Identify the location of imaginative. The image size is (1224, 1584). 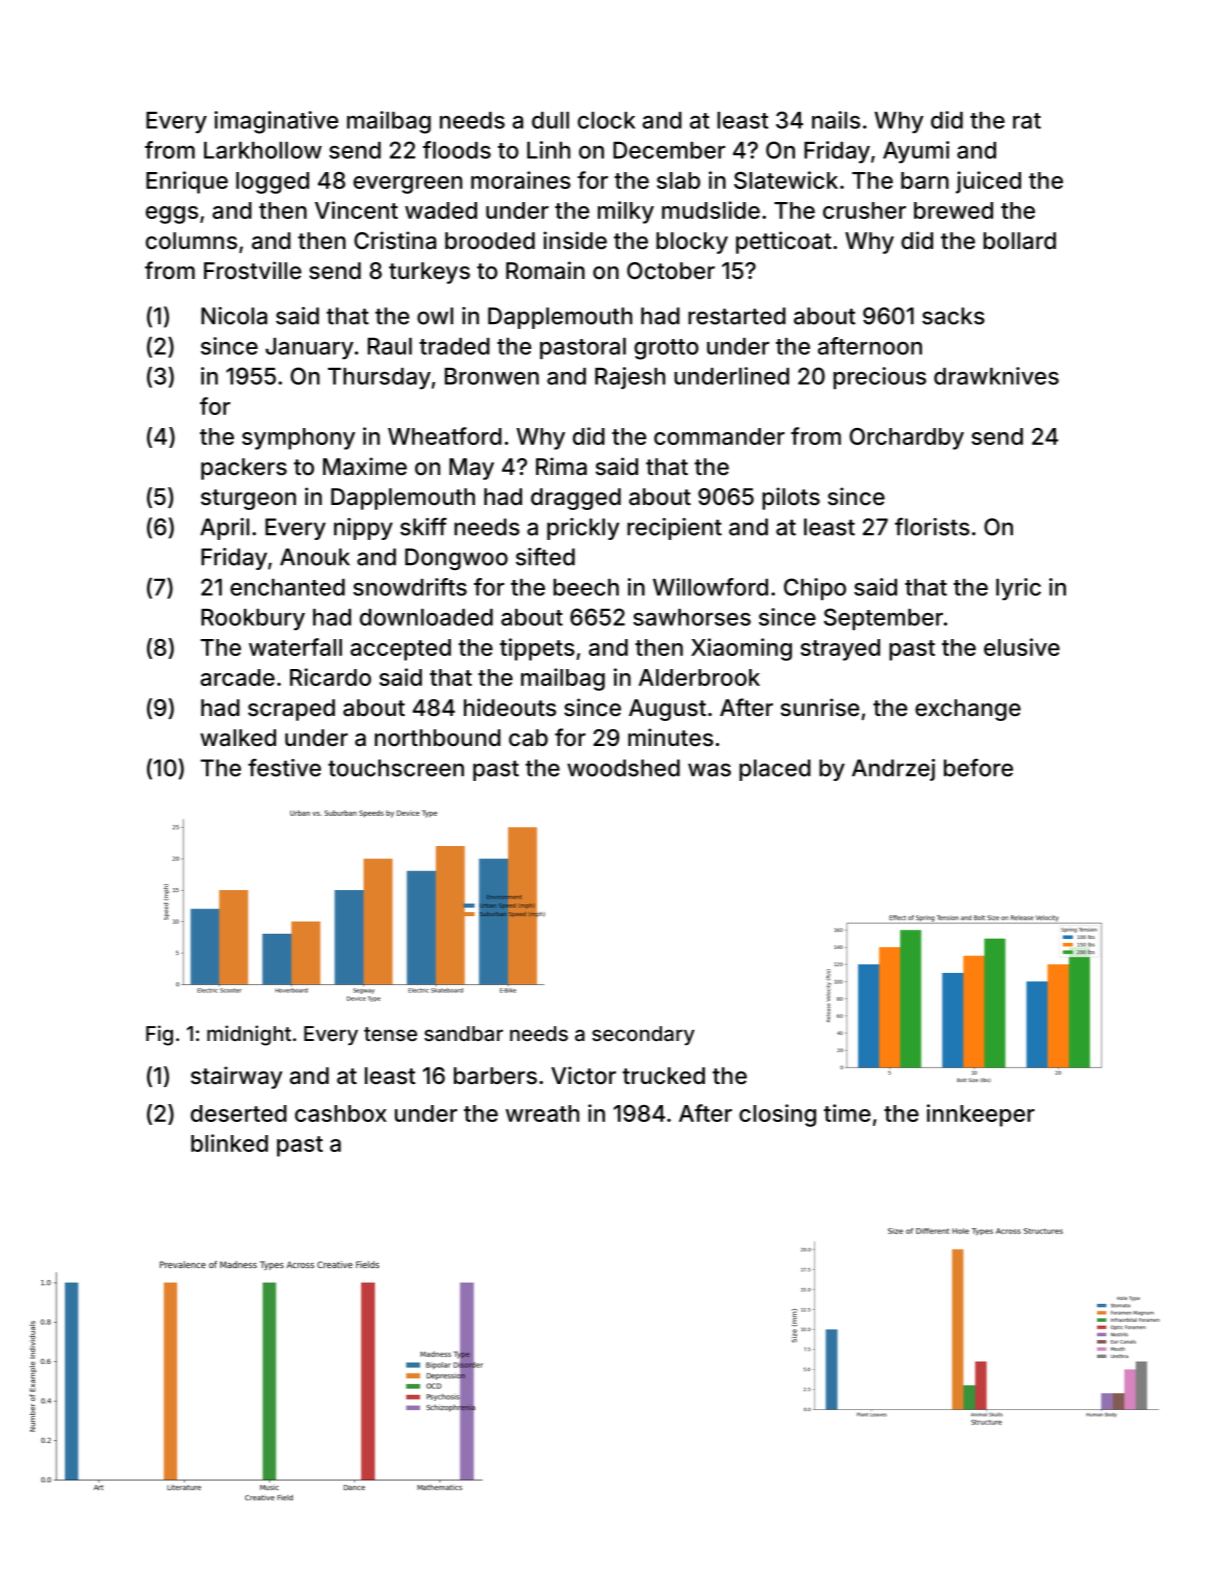
(276, 122).
